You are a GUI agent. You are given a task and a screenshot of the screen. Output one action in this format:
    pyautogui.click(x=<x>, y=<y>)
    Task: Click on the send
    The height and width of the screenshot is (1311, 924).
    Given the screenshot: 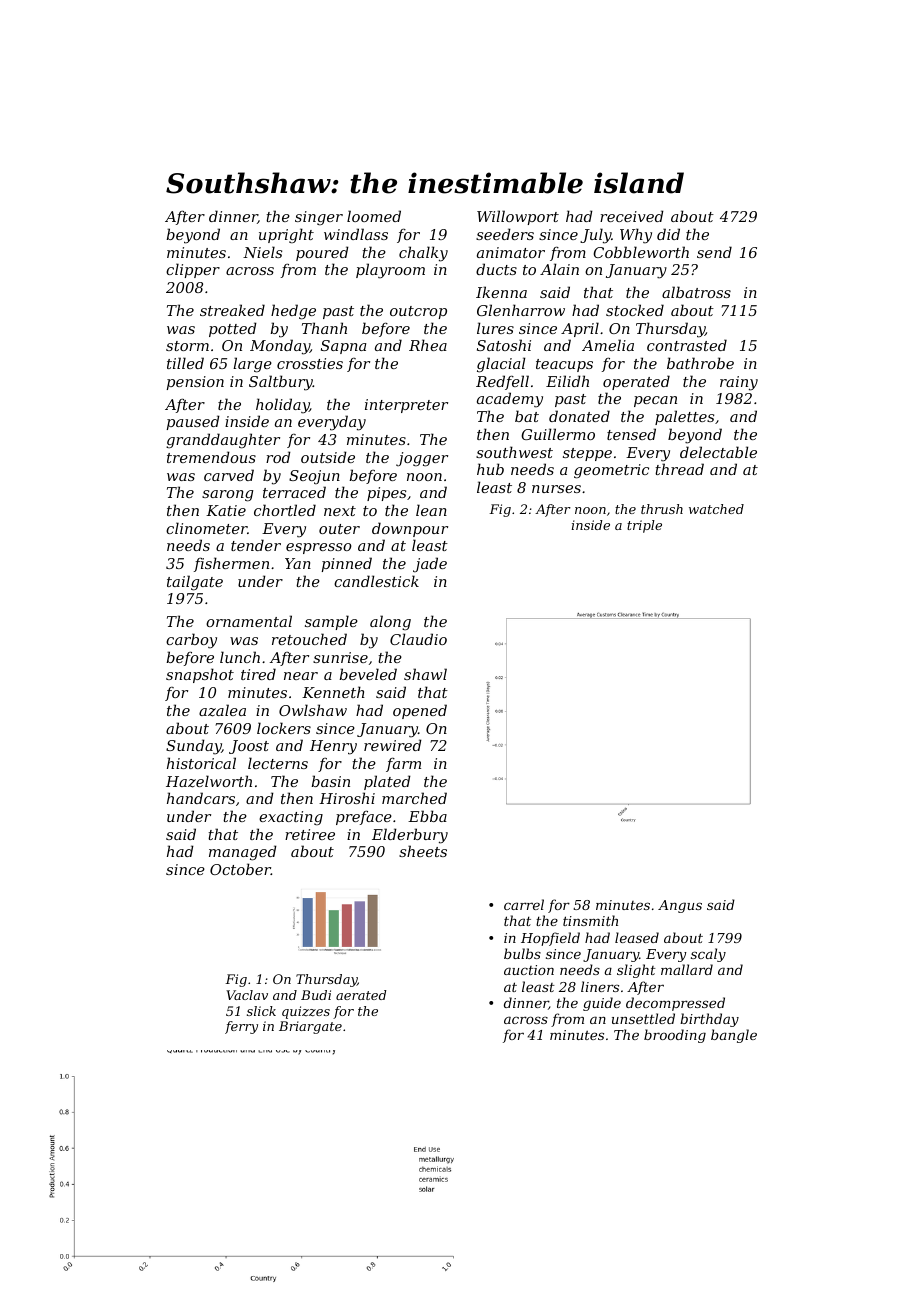 What is the action you would take?
    pyautogui.click(x=714, y=252)
